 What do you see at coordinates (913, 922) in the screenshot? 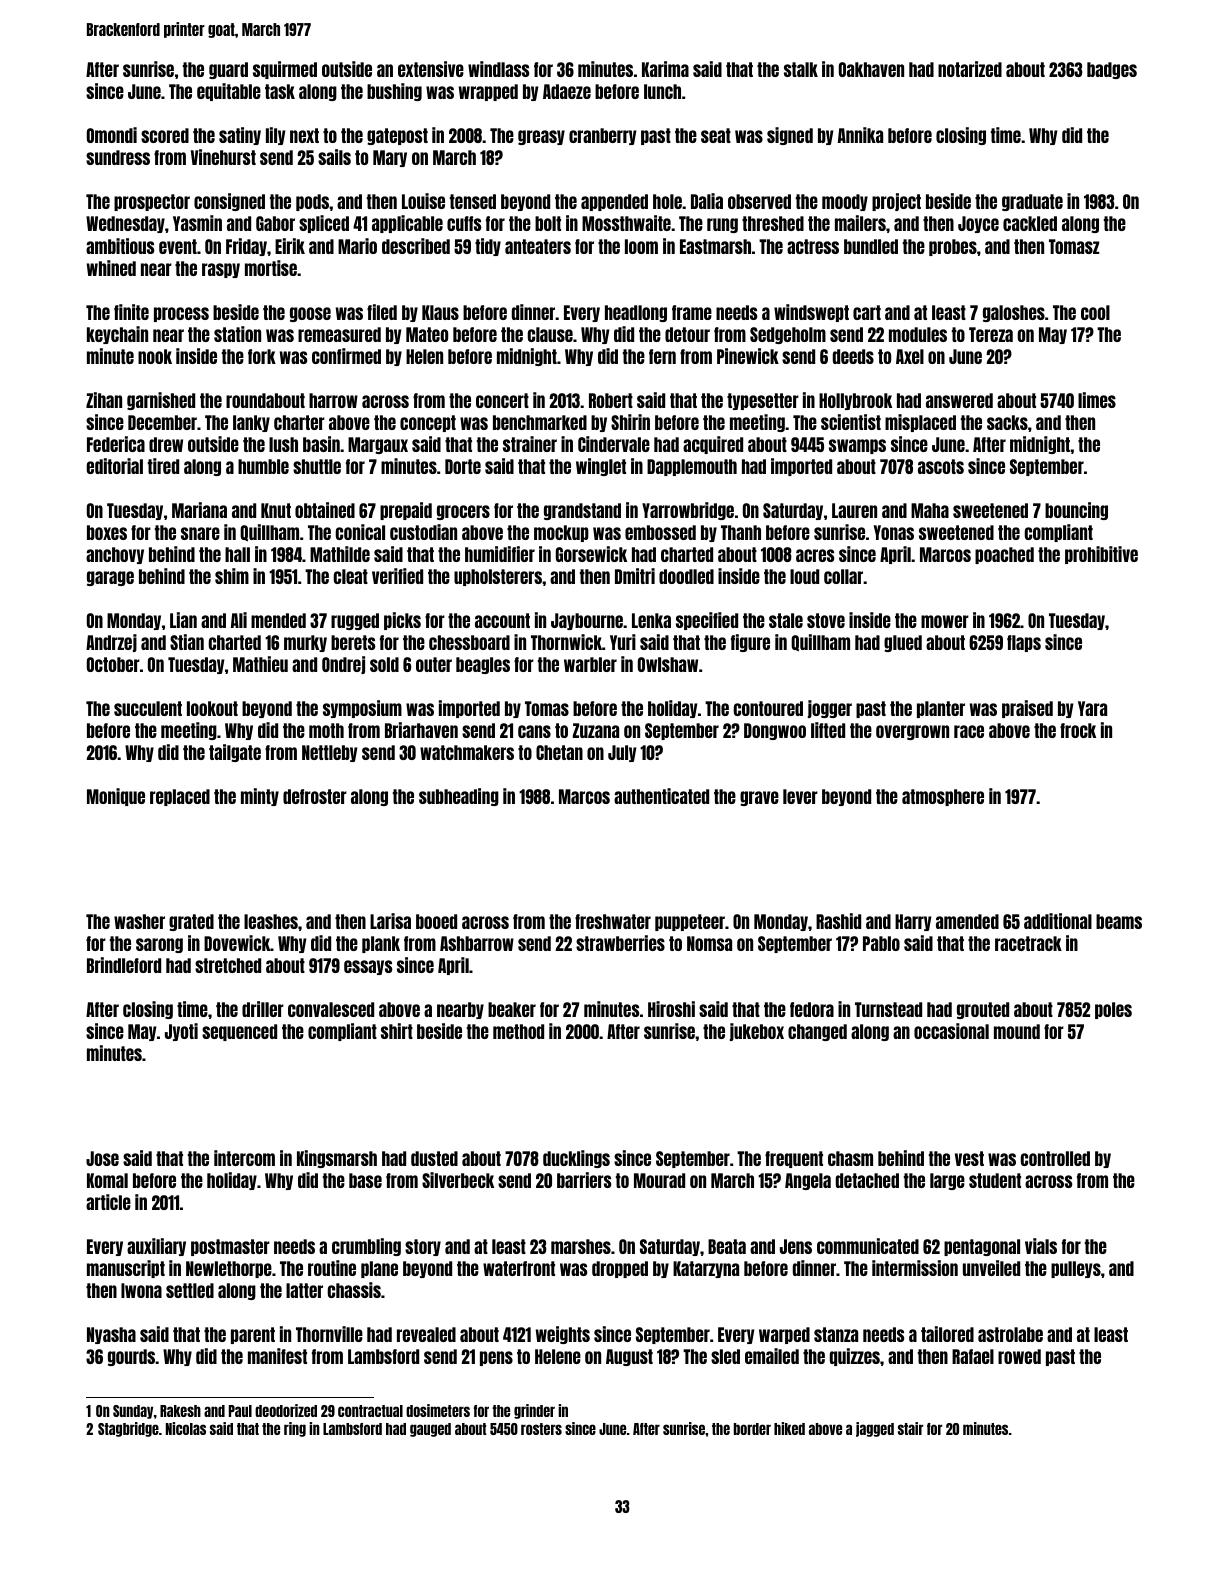
I see `Harry` at bounding box center [913, 922].
